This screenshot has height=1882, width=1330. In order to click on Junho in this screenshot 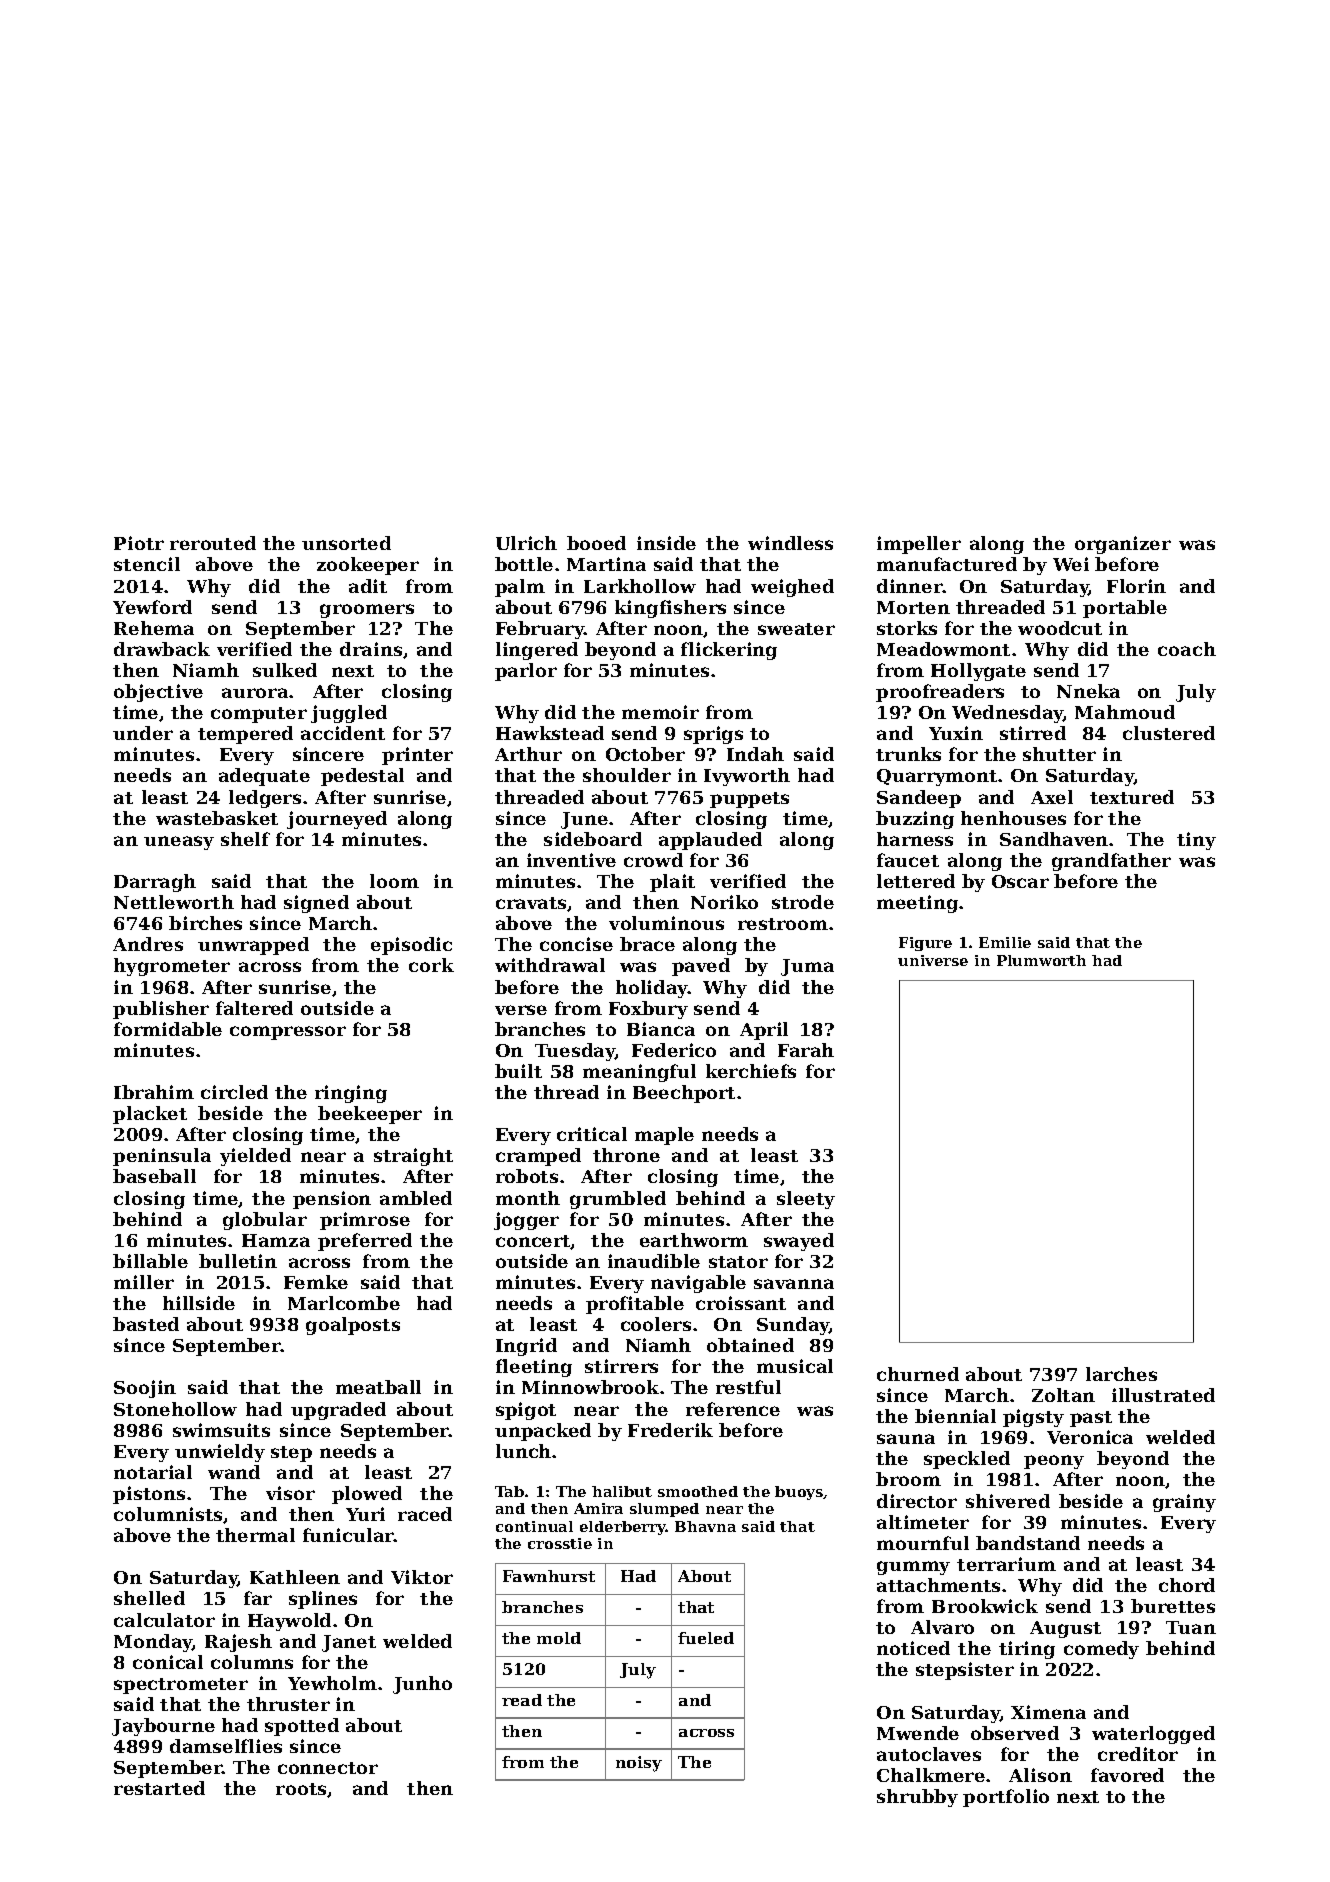, I will do `click(422, 1685)`.
